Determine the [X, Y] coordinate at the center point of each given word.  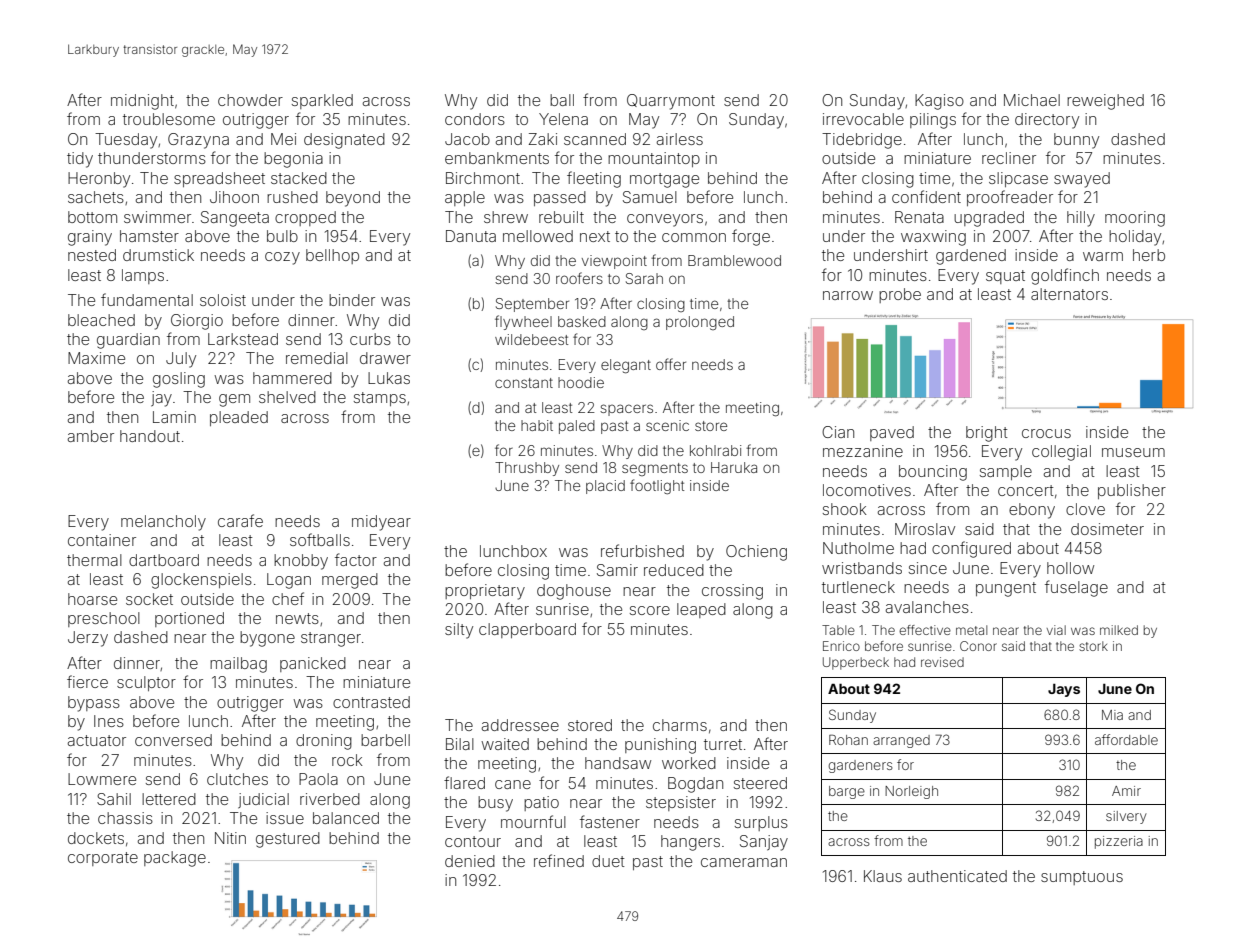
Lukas [389, 378]
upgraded [989, 219]
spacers [626, 410]
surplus [761, 823]
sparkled [322, 101]
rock [347, 760]
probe [900, 295]
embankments [497, 158]
